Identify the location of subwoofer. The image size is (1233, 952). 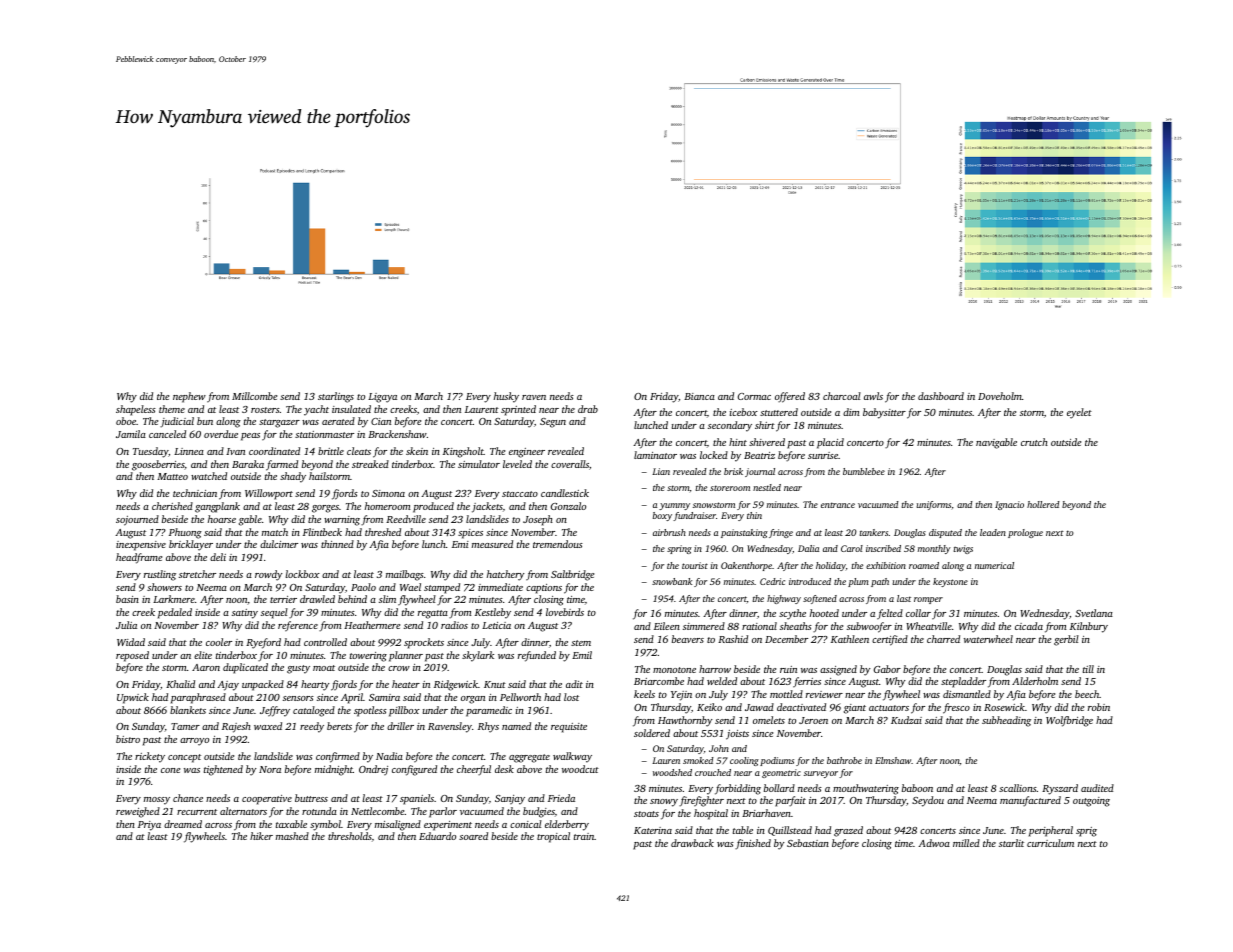
(869, 627).
